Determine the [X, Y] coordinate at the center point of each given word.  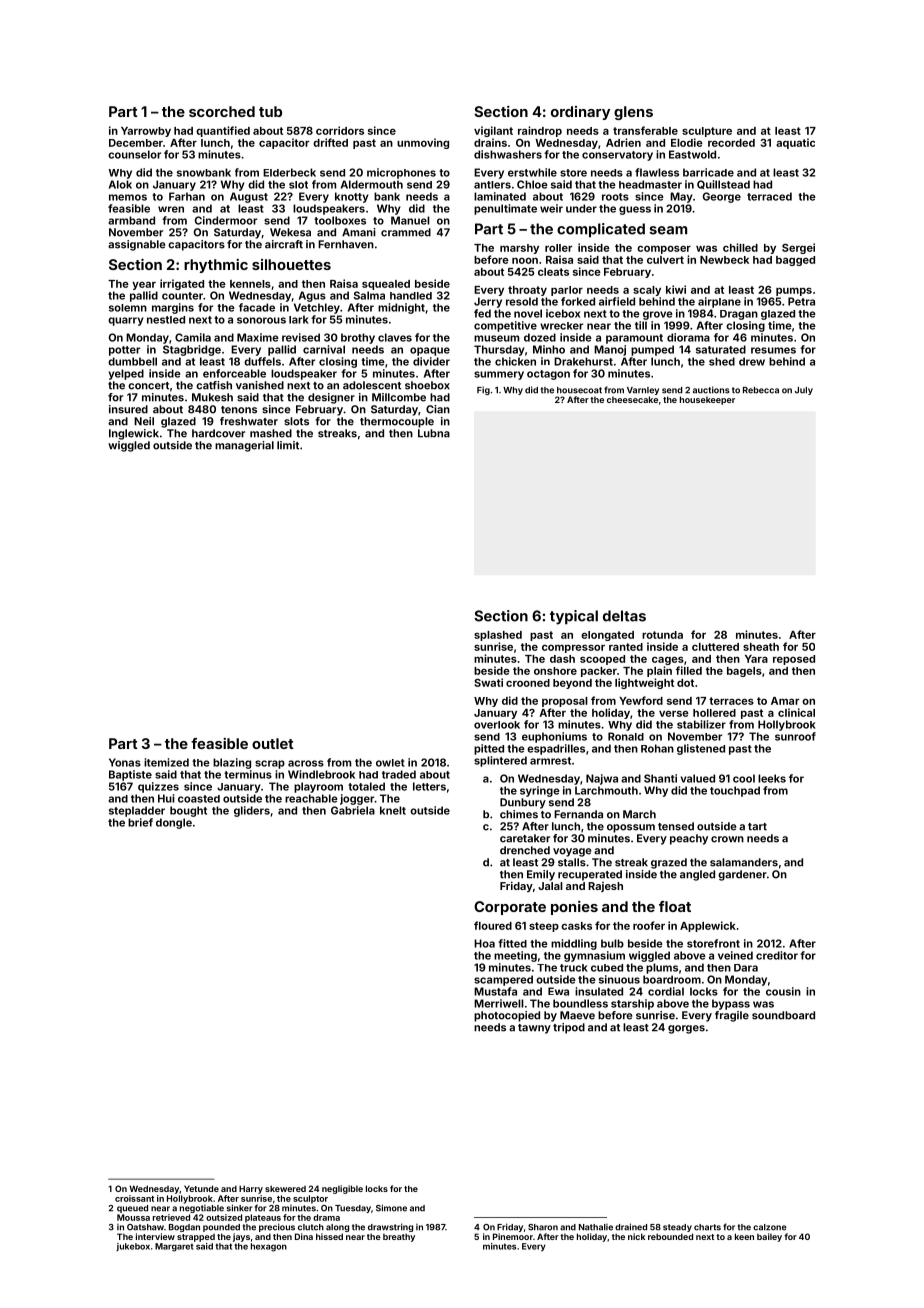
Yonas [125, 762]
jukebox [133, 1247]
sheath [761, 647]
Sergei [798, 248]
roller [558, 248]
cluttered [715, 647]
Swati [488, 682]
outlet [273, 743]
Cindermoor [226, 220]
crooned [528, 683]
